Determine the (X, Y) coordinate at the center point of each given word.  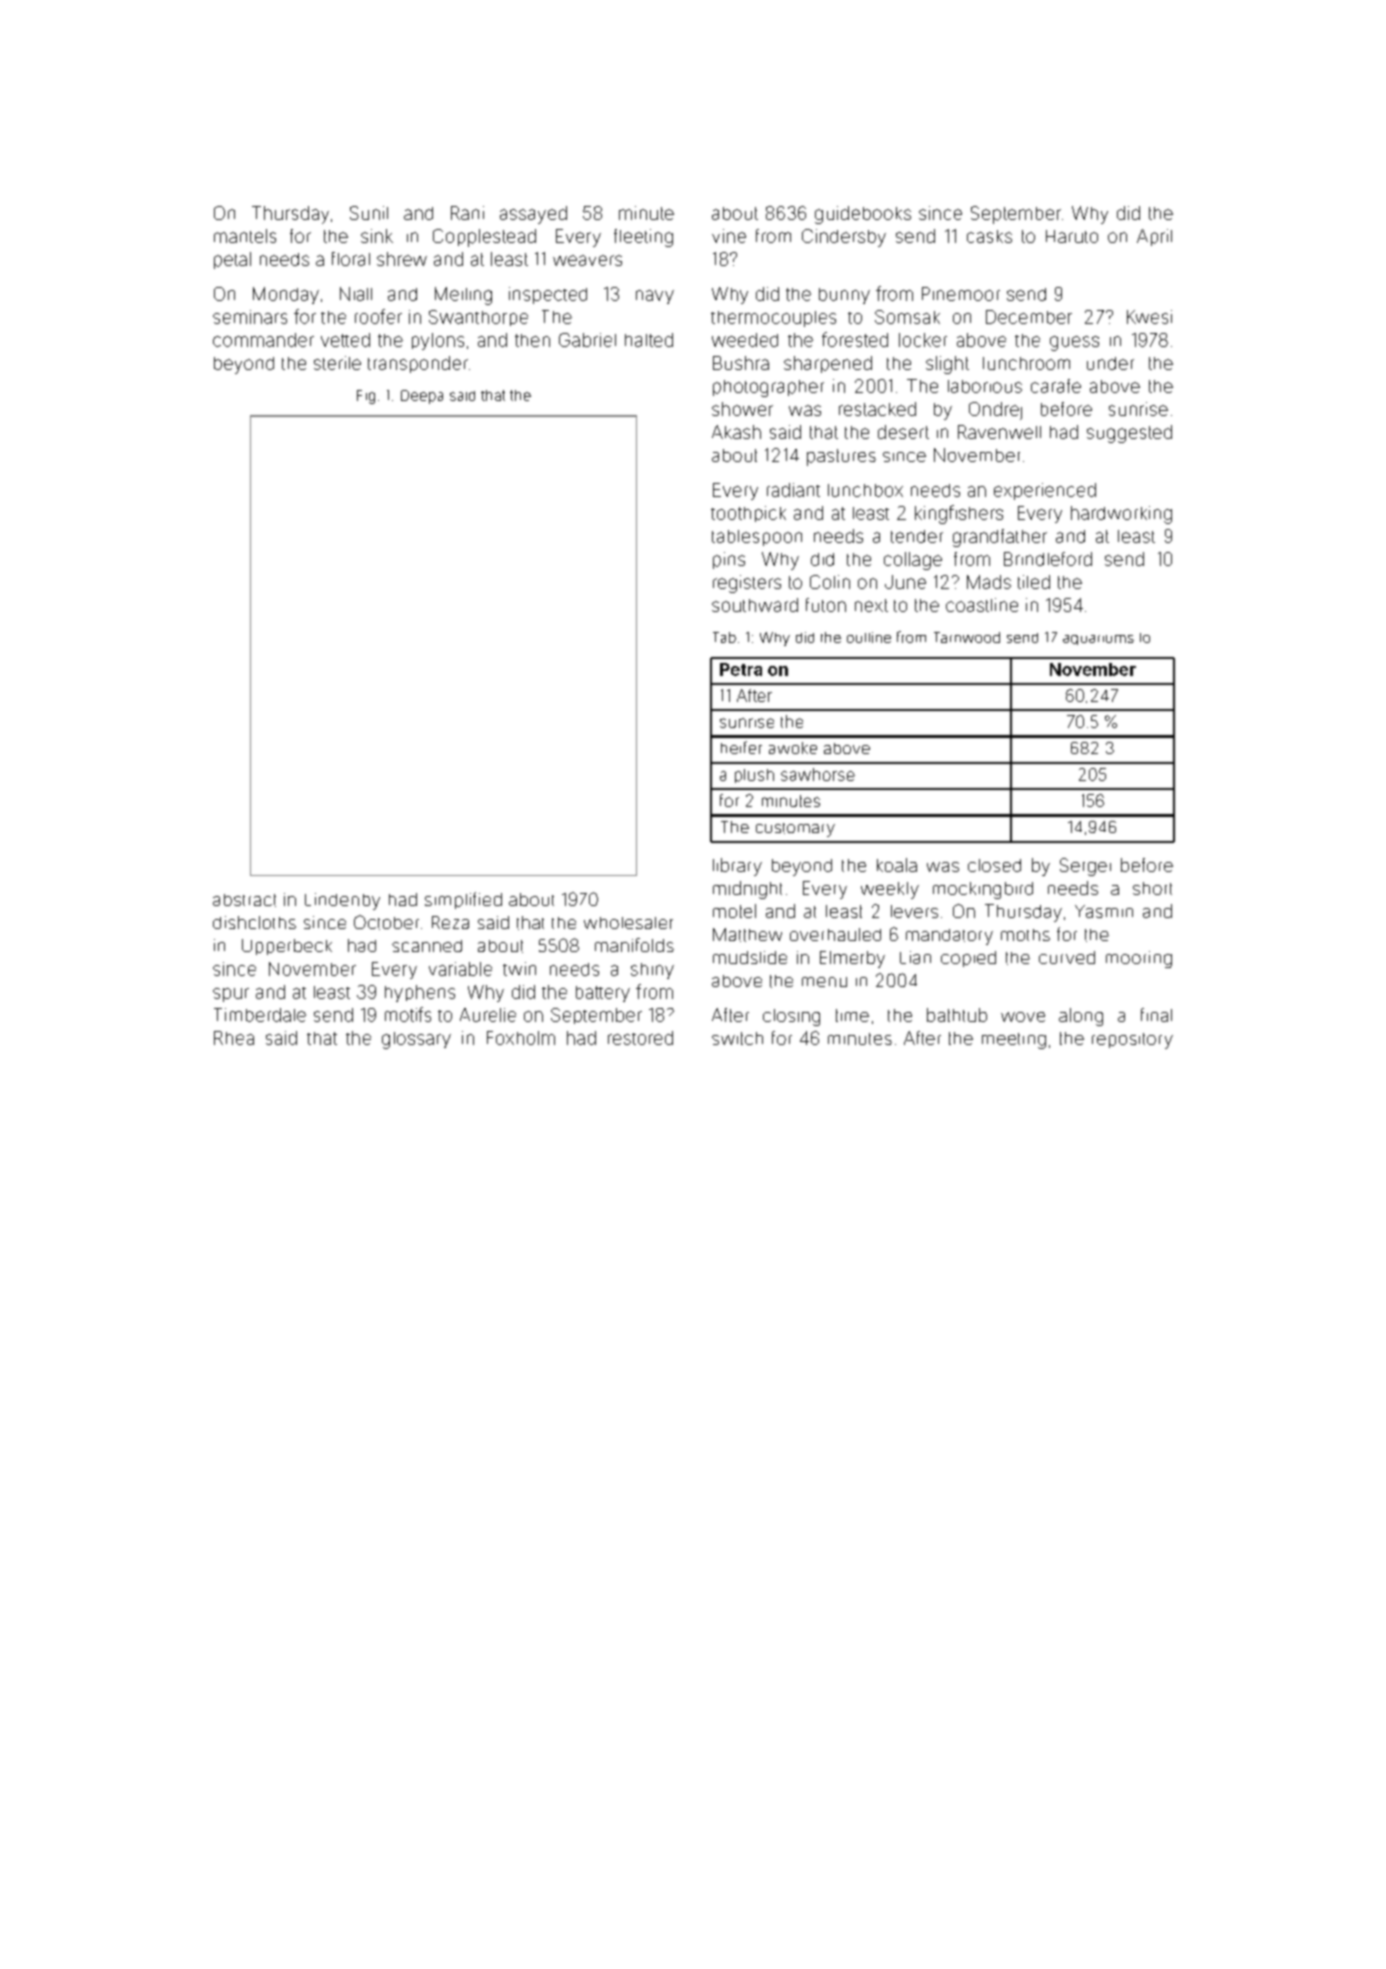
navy (655, 297)
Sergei (1085, 867)
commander (263, 340)
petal (232, 260)
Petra (741, 669)
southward (755, 605)
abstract (244, 900)
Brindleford (1048, 559)
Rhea (234, 1038)
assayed (533, 215)
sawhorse (818, 774)
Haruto (1072, 236)
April (1154, 237)
